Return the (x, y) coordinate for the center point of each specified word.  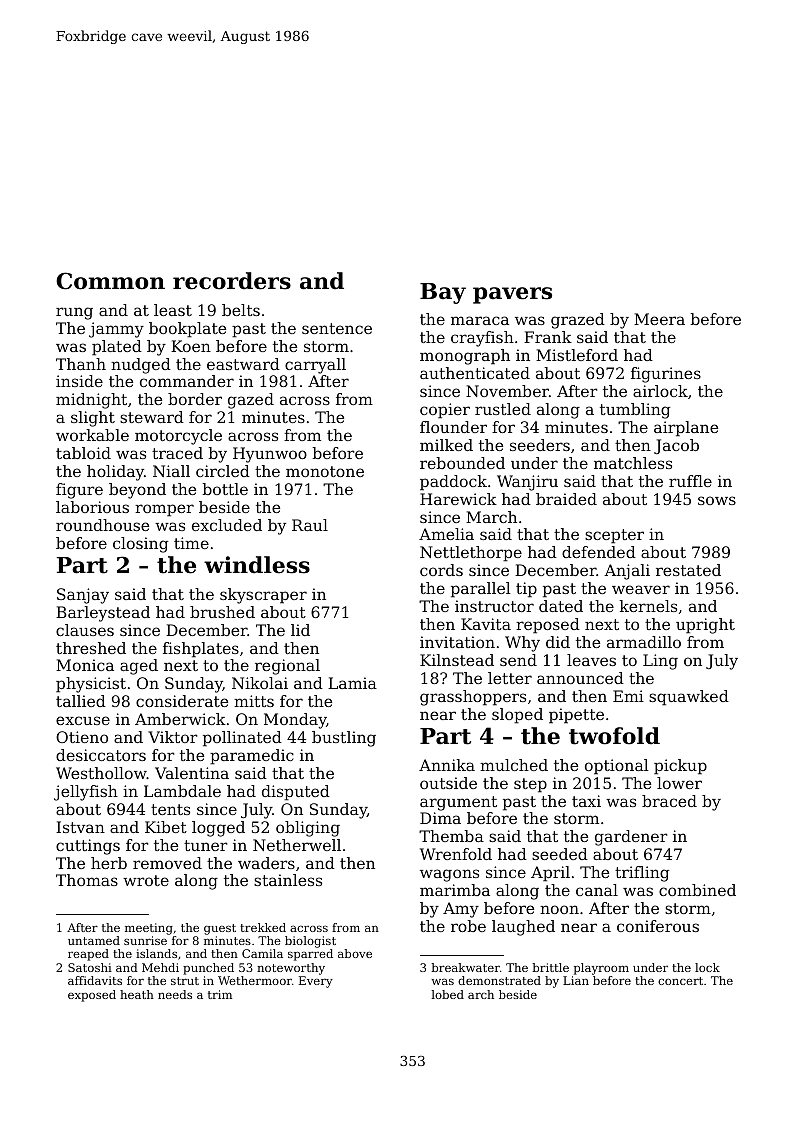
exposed (92, 996)
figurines (666, 375)
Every (316, 982)
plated (117, 348)
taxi (586, 801)
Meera (659, 319)
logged (218, 829)
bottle (225, 489)
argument (458, 803)
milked (446, 445)
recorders (232, 281)
